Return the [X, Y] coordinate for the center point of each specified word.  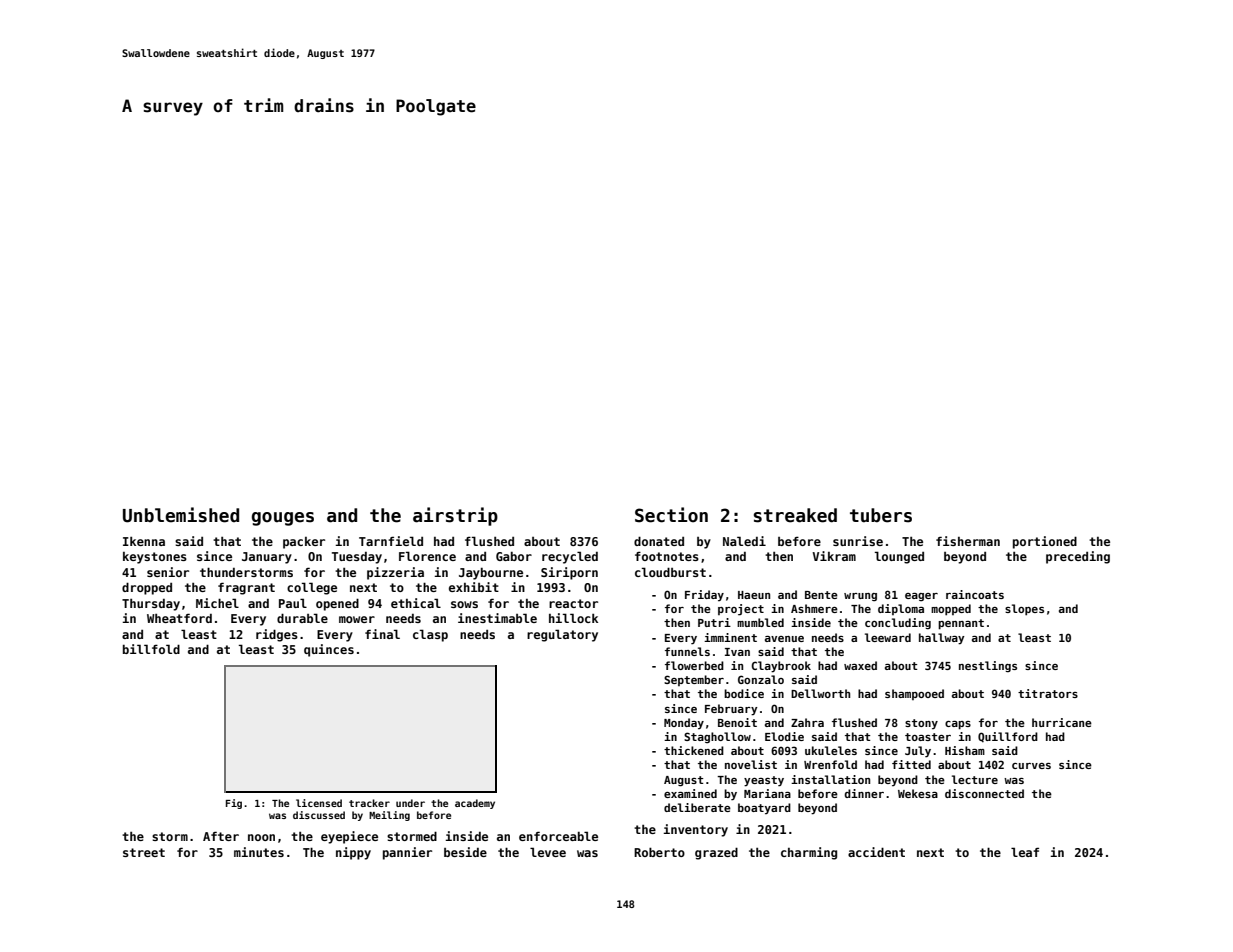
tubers [881, 515]
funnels [687, 651]
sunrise [858, 541]
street [144, 852]
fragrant [246, 588]
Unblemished [181, 515]
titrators [1048, 693]
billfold [151, 649]
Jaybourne [491, 574]
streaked [795, 515]
